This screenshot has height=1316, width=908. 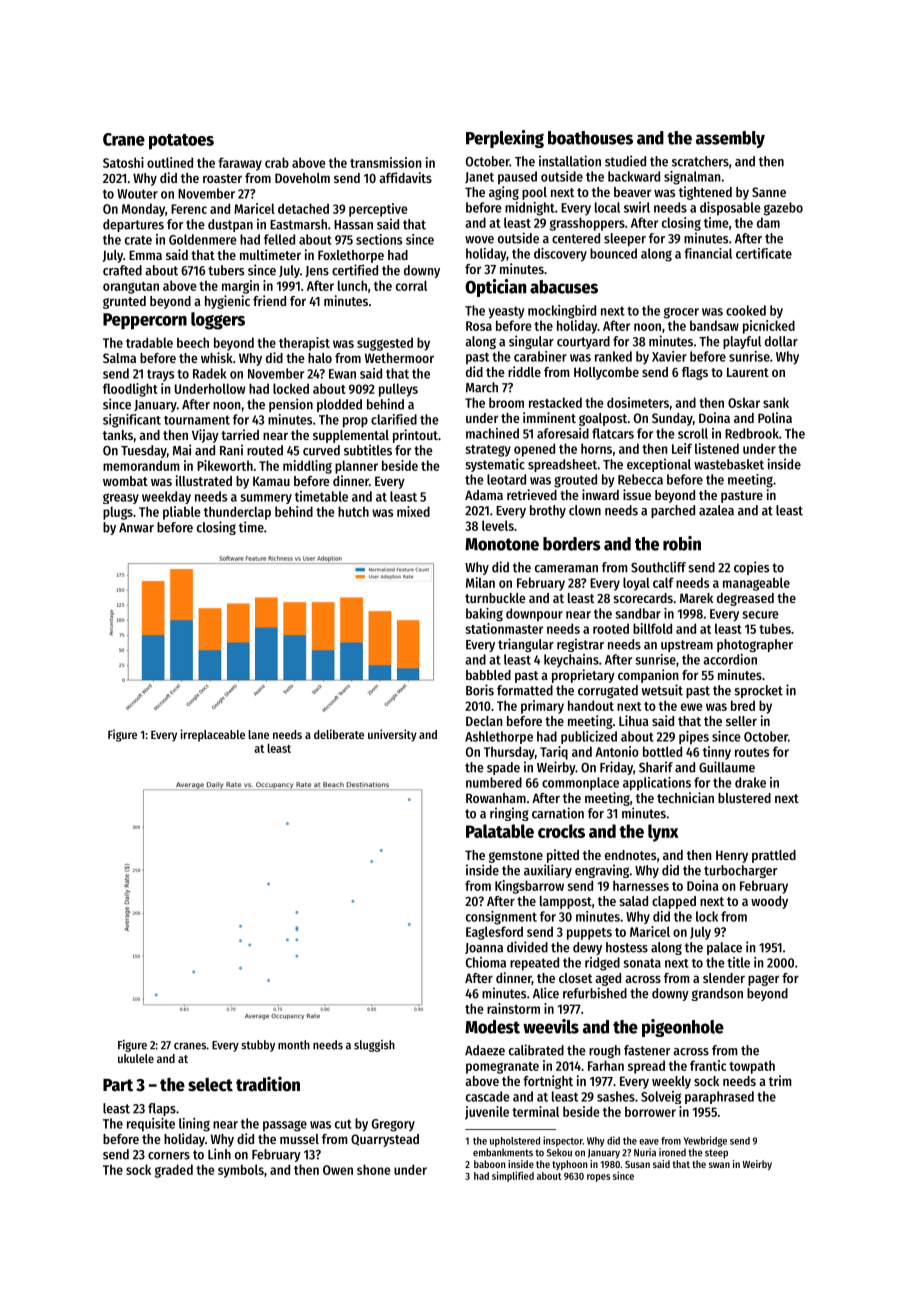 I want to click on certificate, so click(x=764, y=253).
